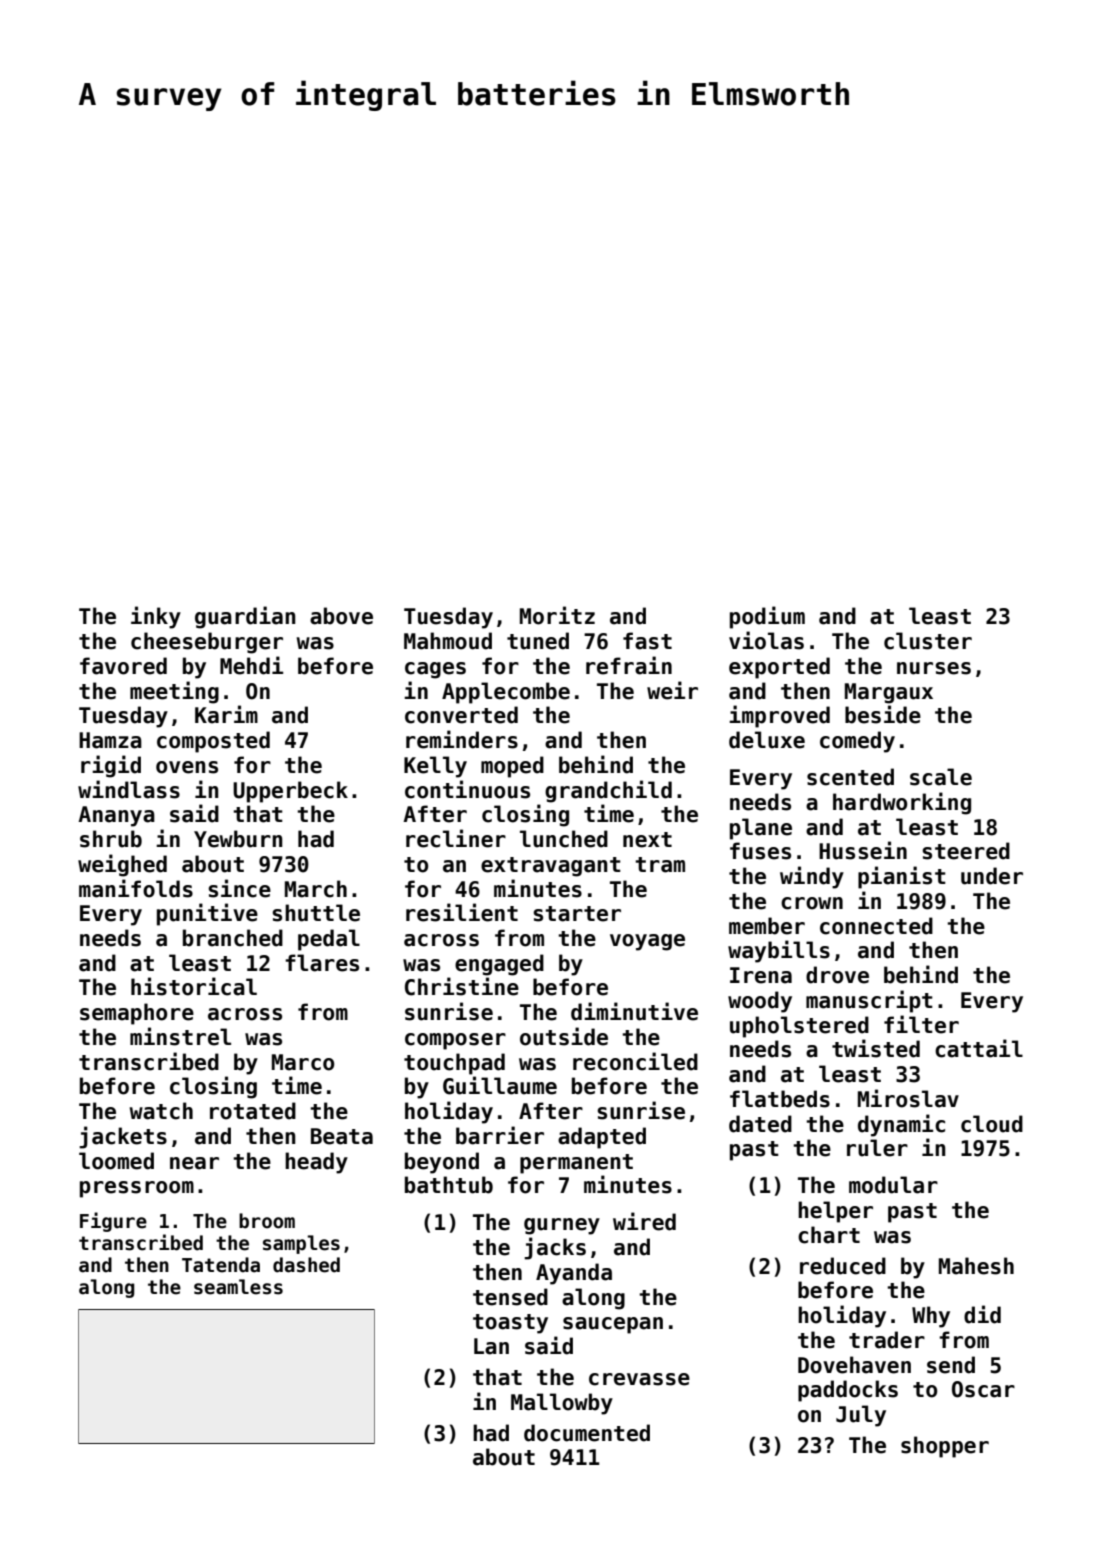 The height and width of the screenshot is (1561, 1104). What do you see at coordinates (941, 777) in the screenshot?
I see `scale` at bounding box center [941, 777].
